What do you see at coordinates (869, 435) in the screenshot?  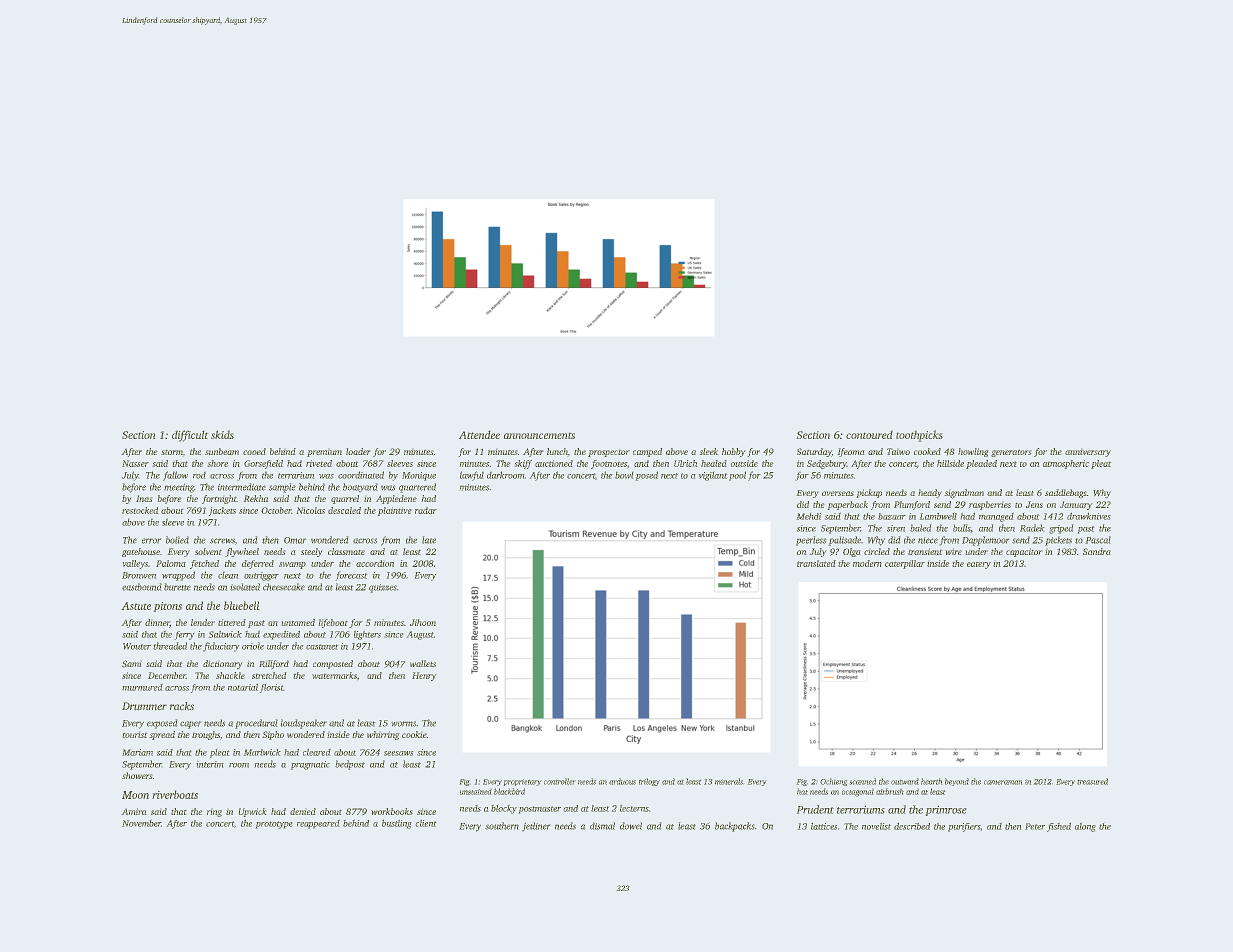 I see `contoured` at bounding box center [869, 435].
